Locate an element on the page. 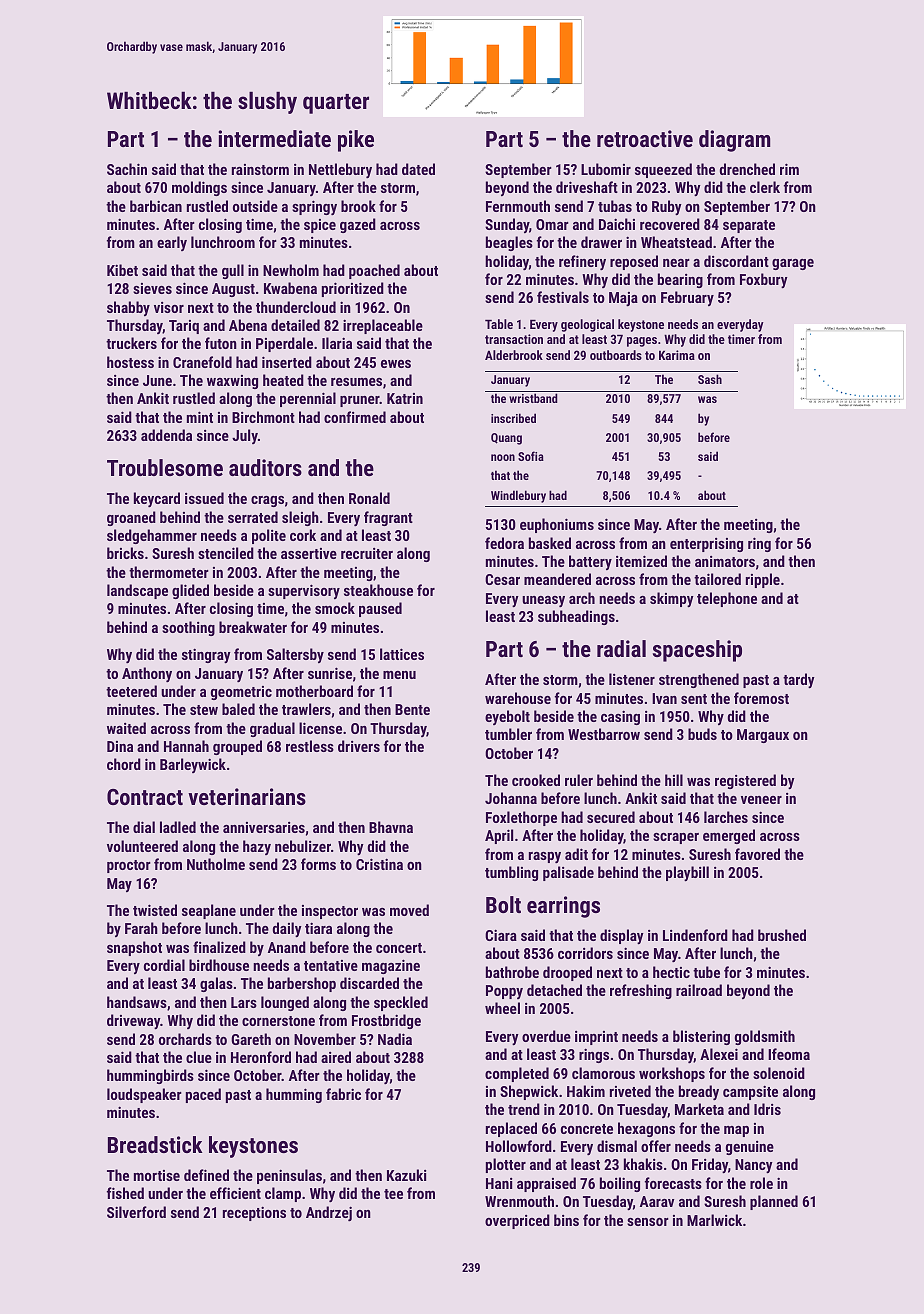 The height and width of the document is (1314, 924). menu is located at coordinates (399, 675).
